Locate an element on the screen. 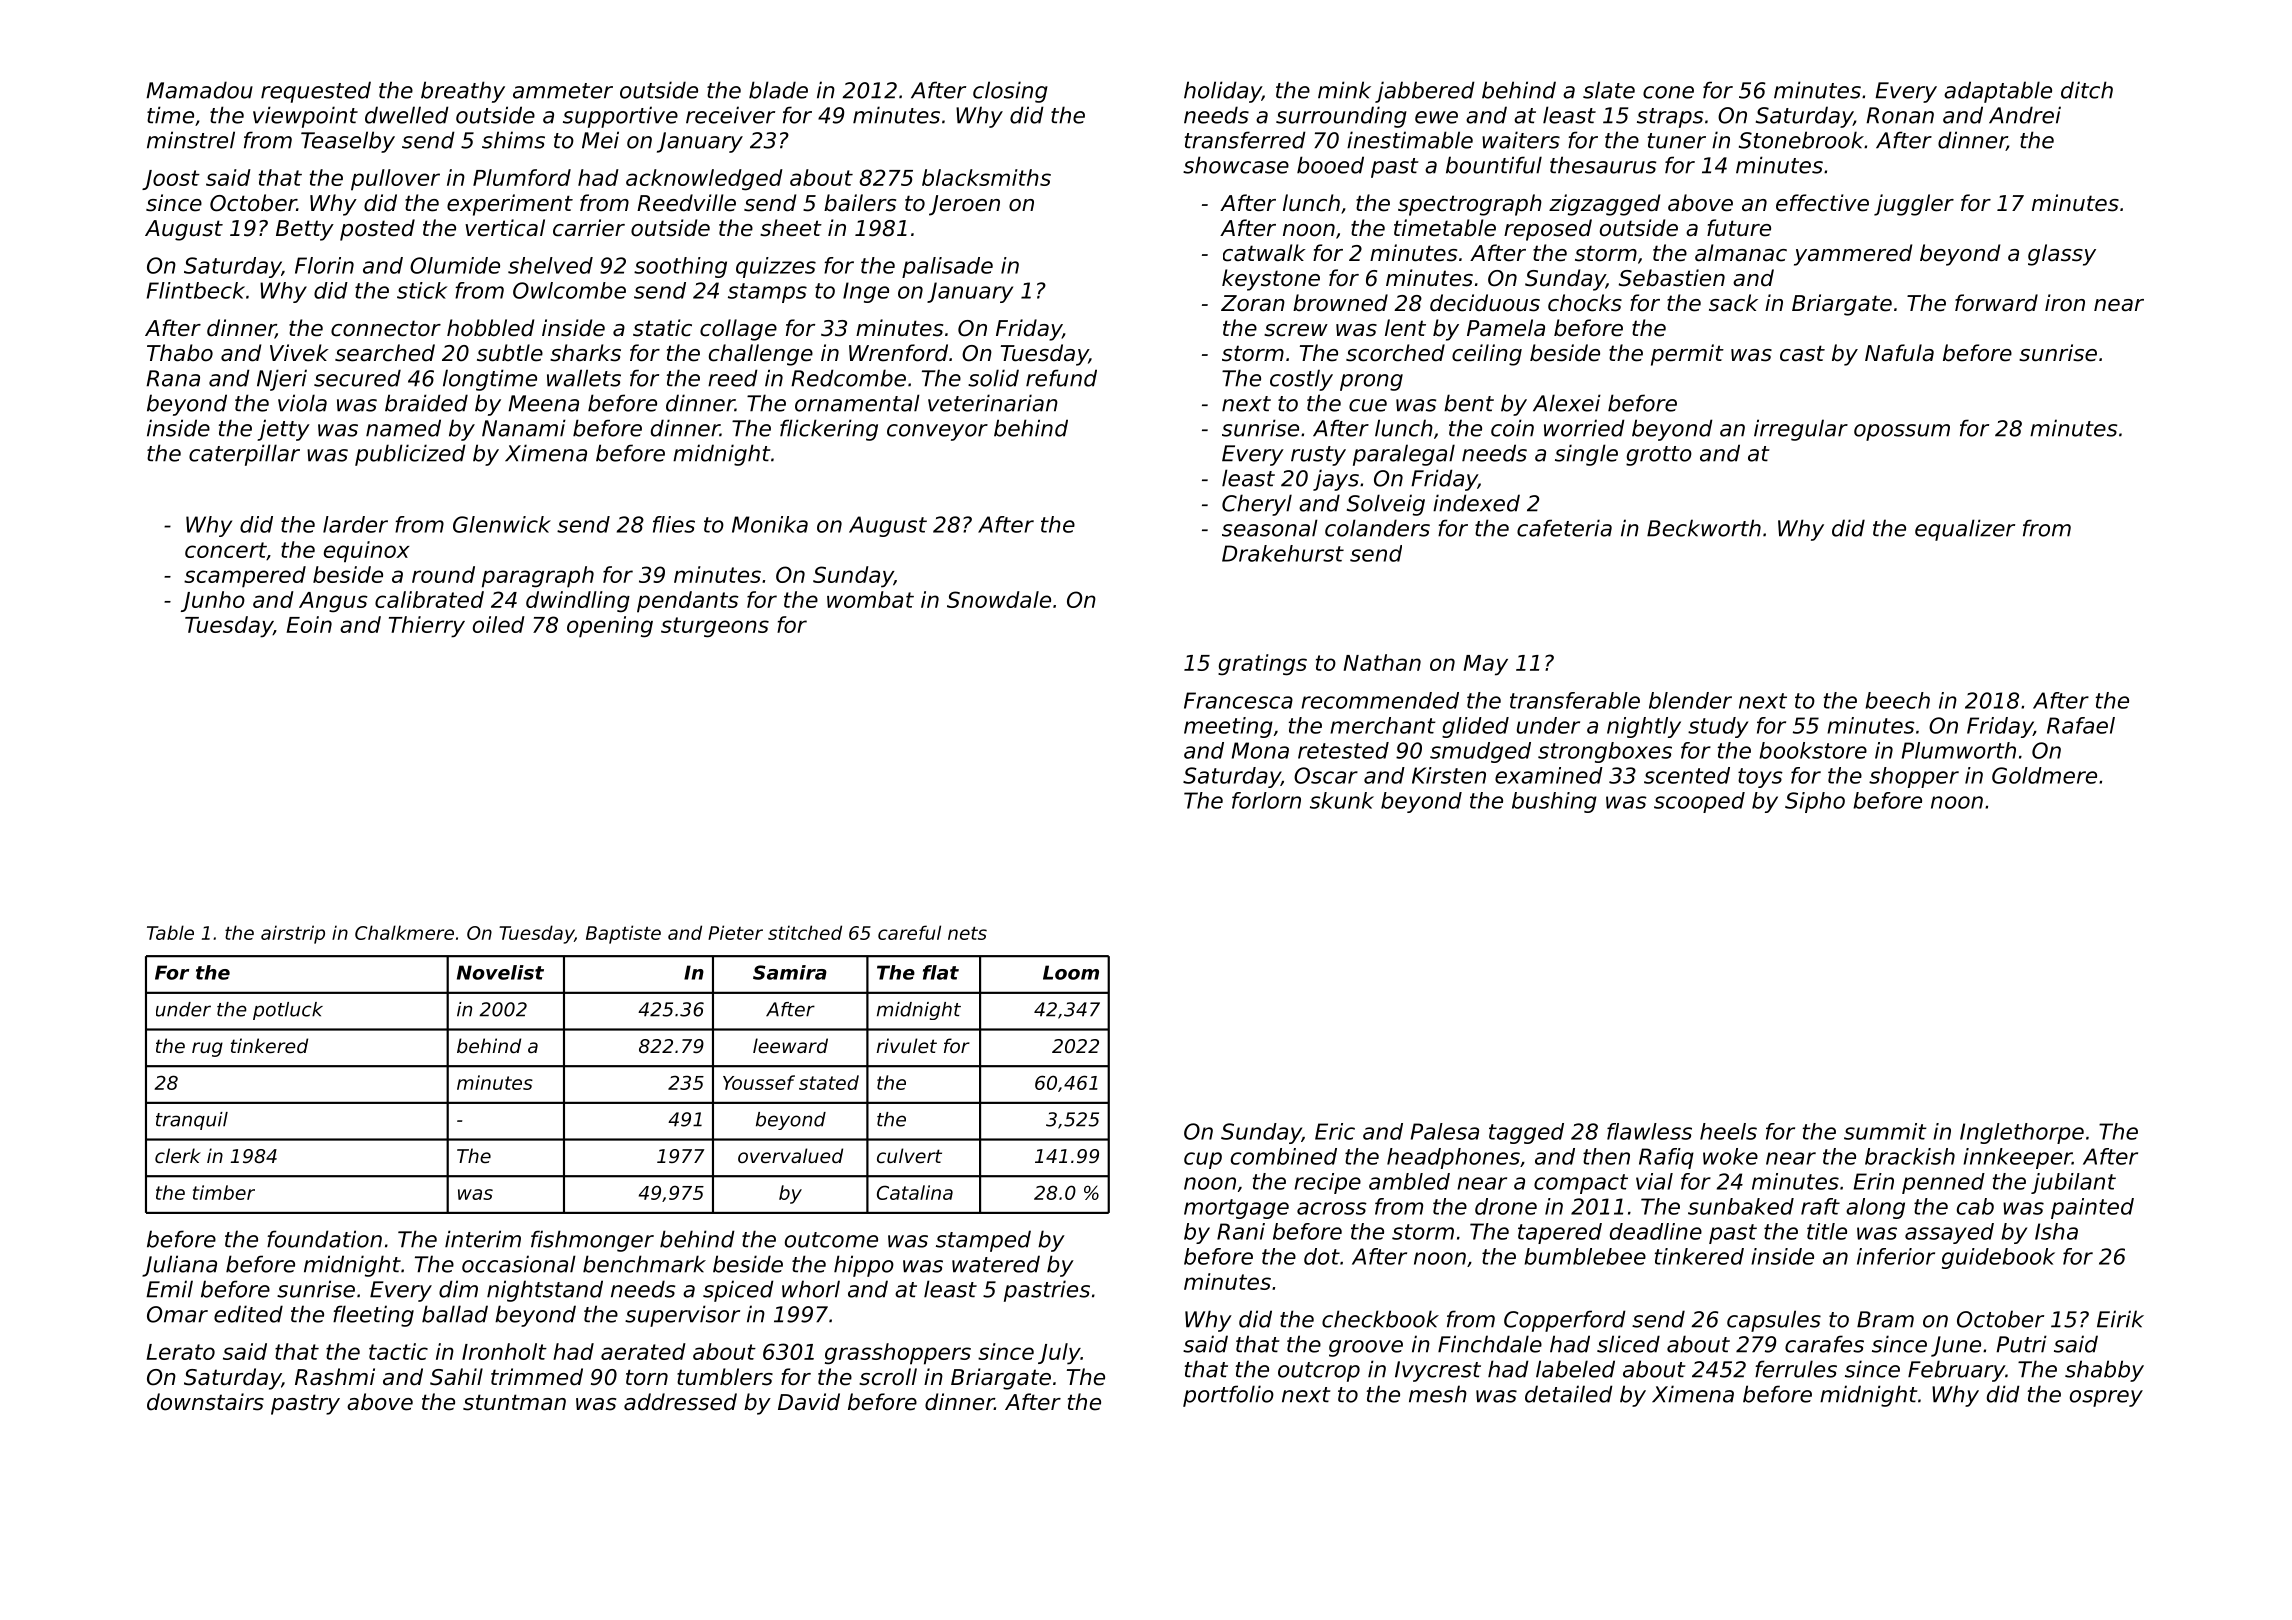 The width and height of the screenshot is (2292, 1620). Loom is located at coordinates (1071, 972).
